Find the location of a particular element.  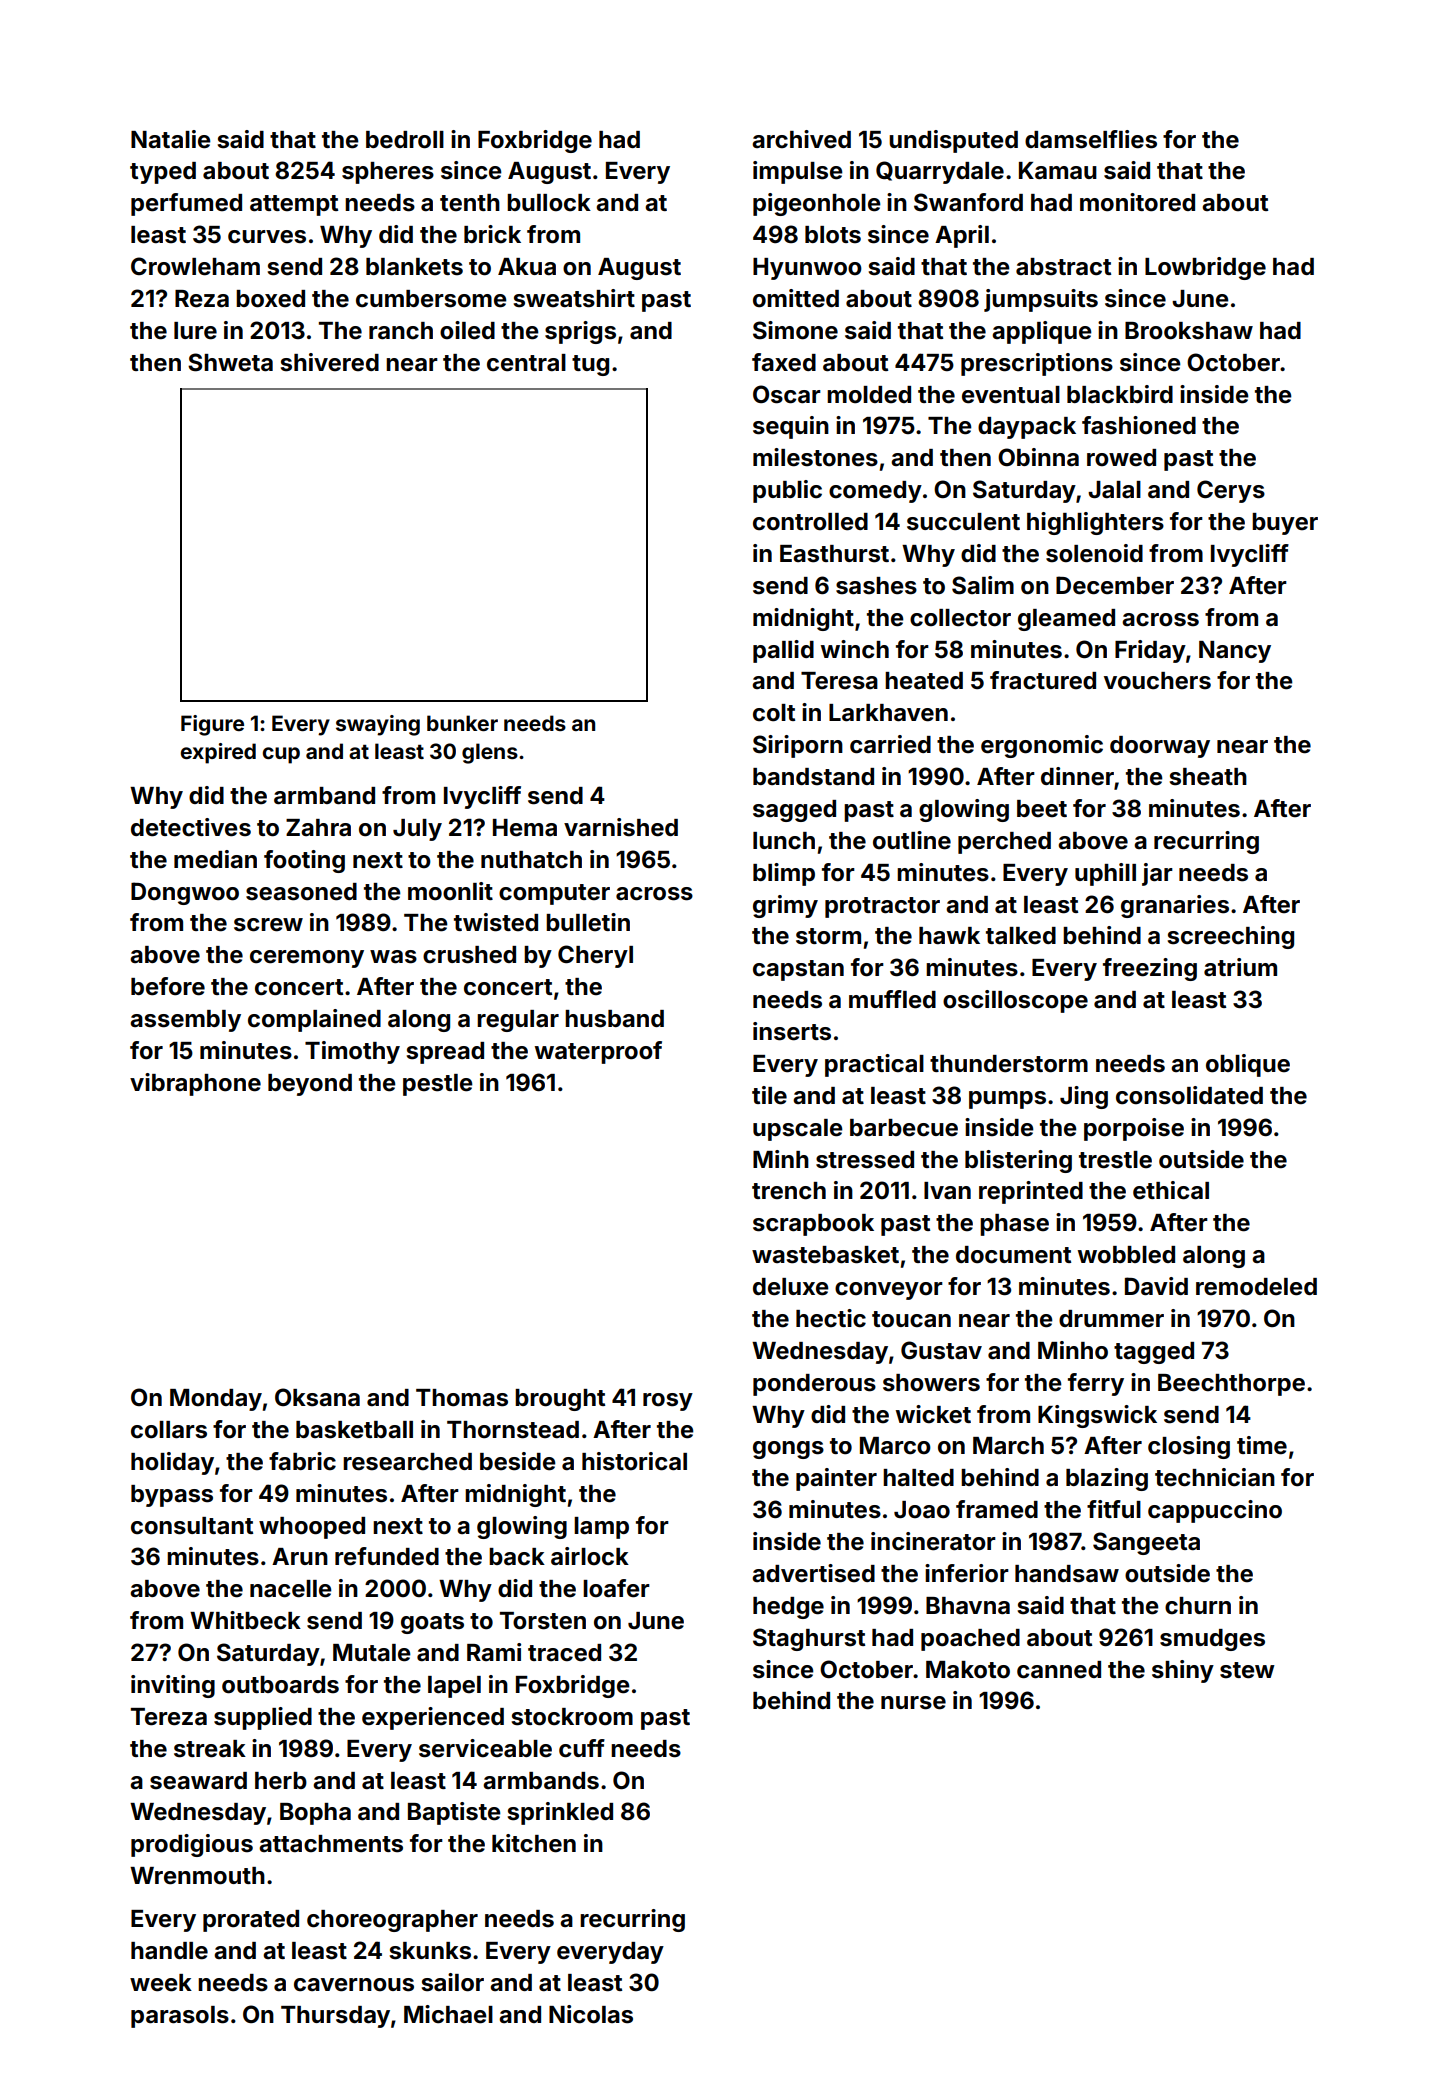

refunded is located at coordinates (387, 1556).
